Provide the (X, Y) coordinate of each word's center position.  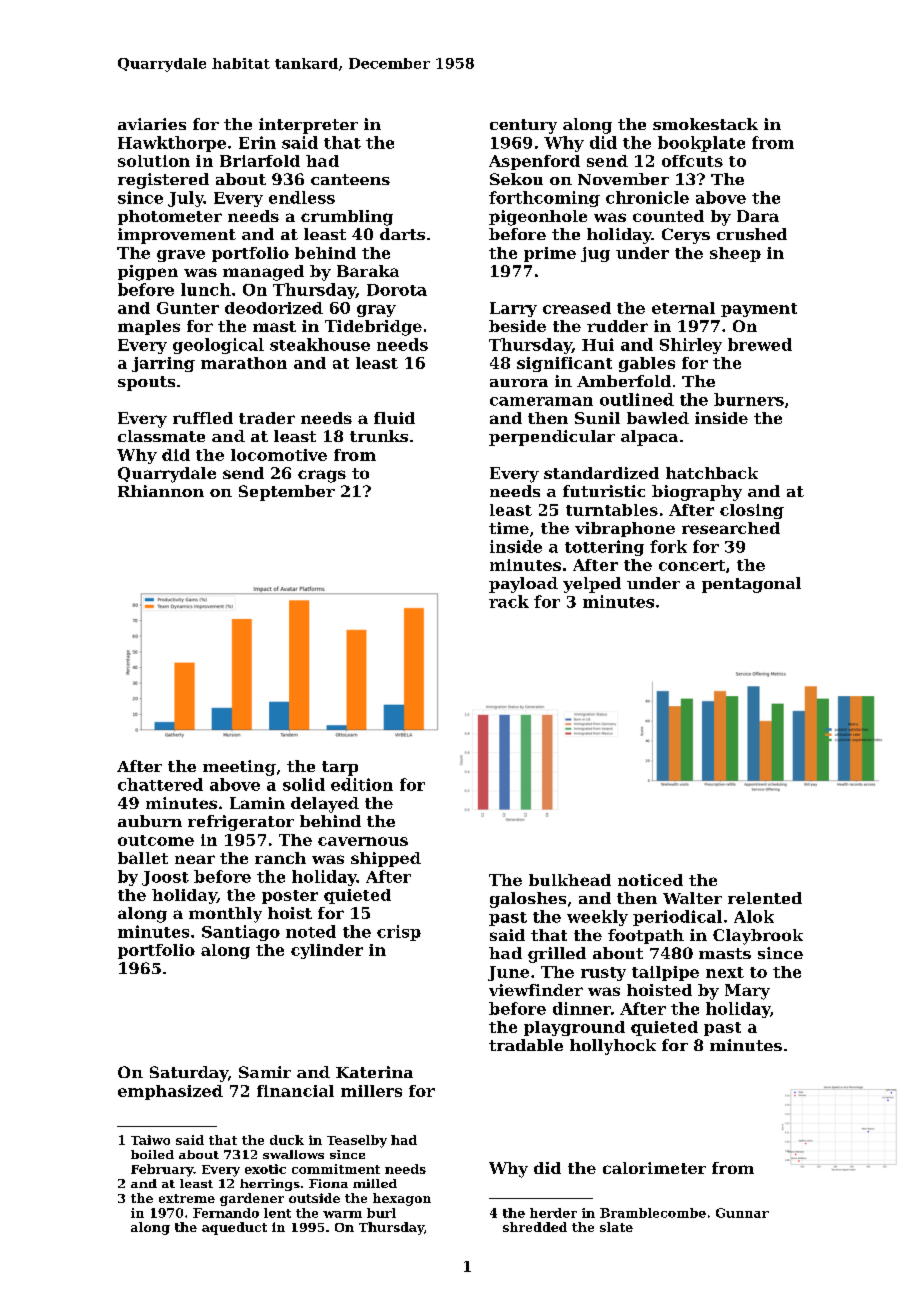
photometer (170, 217)
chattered (160, 784)
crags (322, 476)
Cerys (686, 236)
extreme (187, 1198)
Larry (513, 309)
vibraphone (625, 529)
